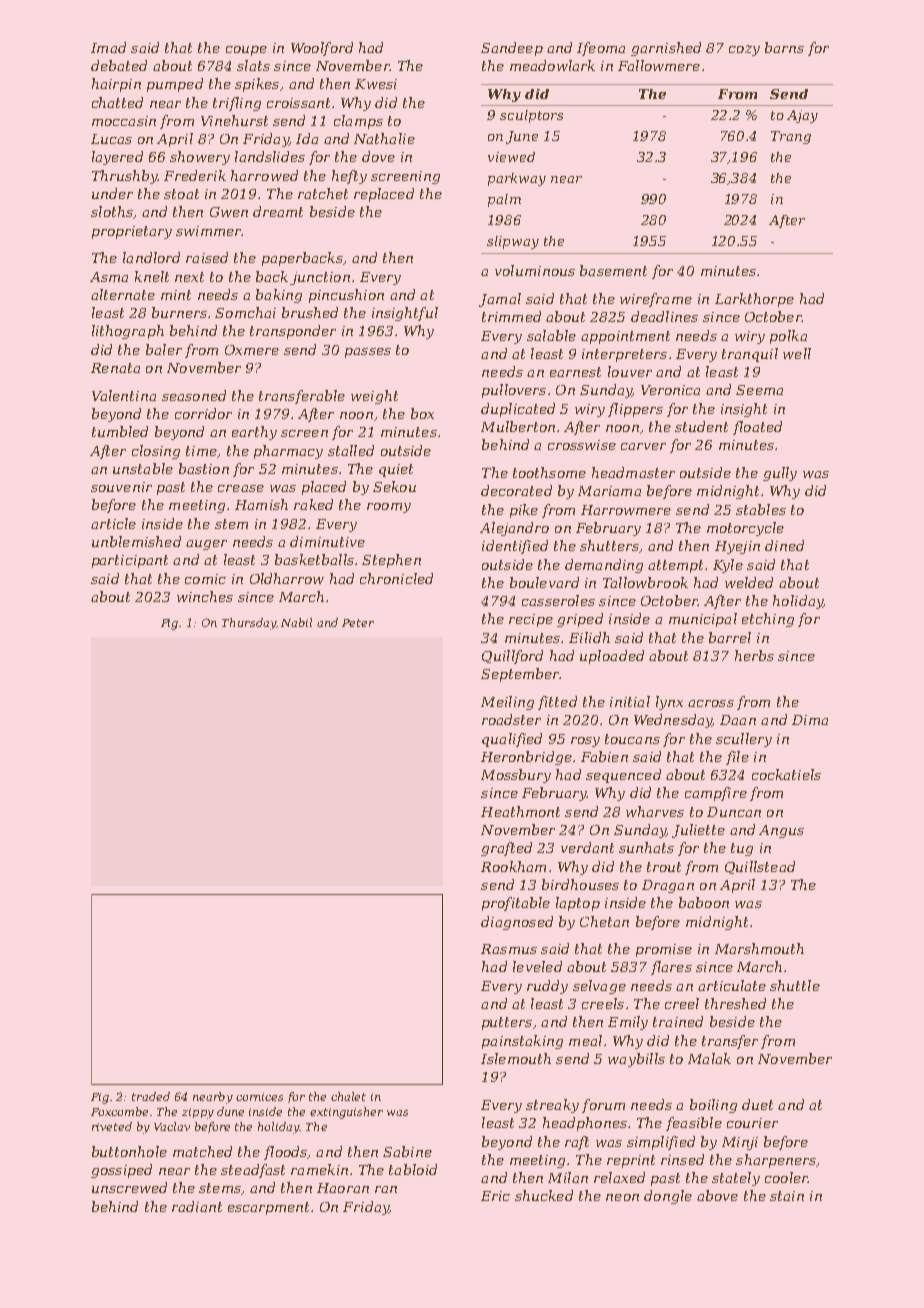 Image resolution: width=924 pixels, height=1308 pixels. Describe the element at coordinates (666, 49) in the document. I see `garnished` at that location.
